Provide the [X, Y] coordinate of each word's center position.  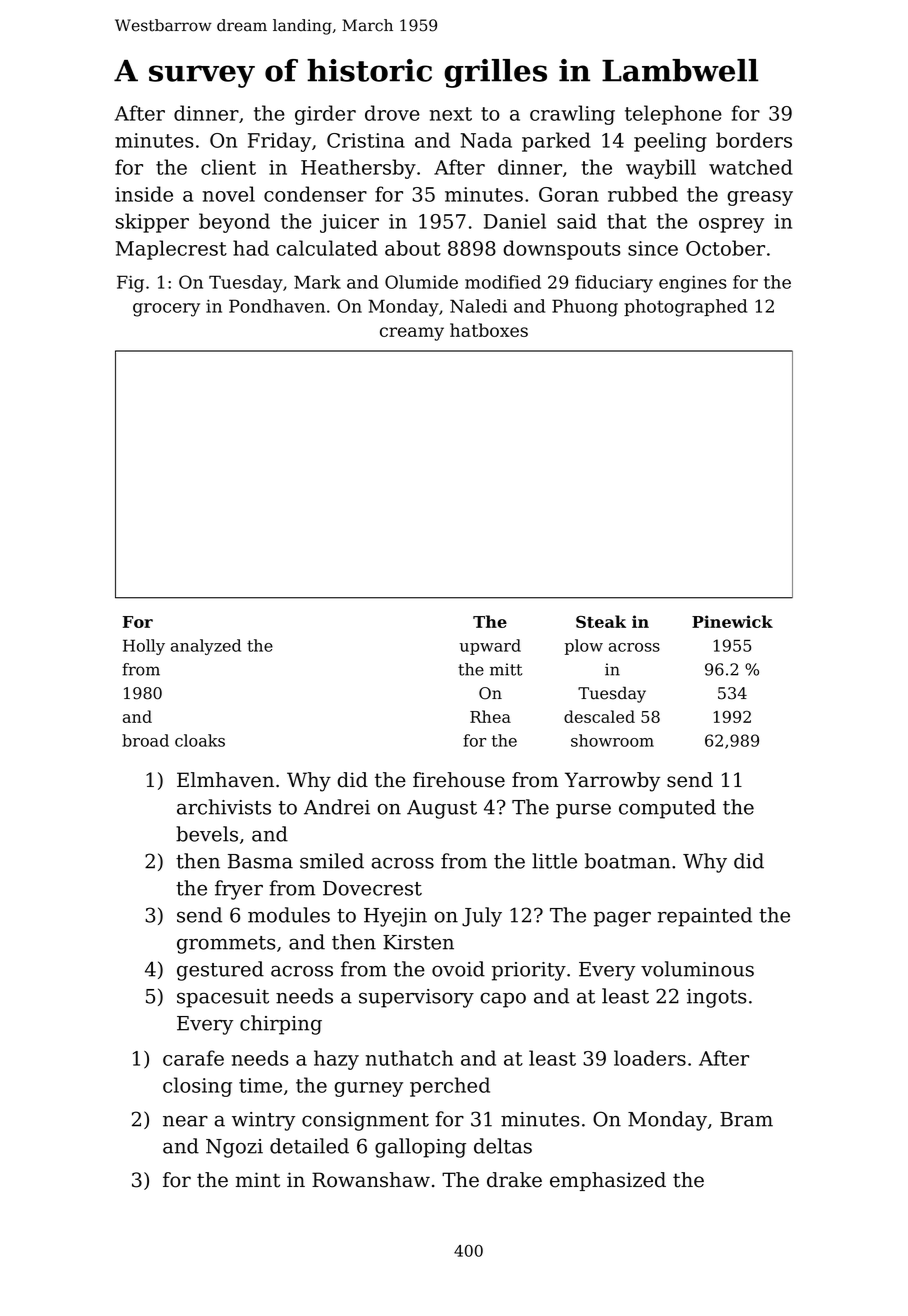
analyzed [206, 647]
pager [622, 919]
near [185, 1121]
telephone [673, 115]
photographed [685, 308]
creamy [412, 334]
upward [490, 647]
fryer [239, 890]
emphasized [608, 1181]
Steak [601, 621]
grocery [166, 310]
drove [392, 113]
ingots [717, 998]
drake [514, 1180]
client [228, 167]
